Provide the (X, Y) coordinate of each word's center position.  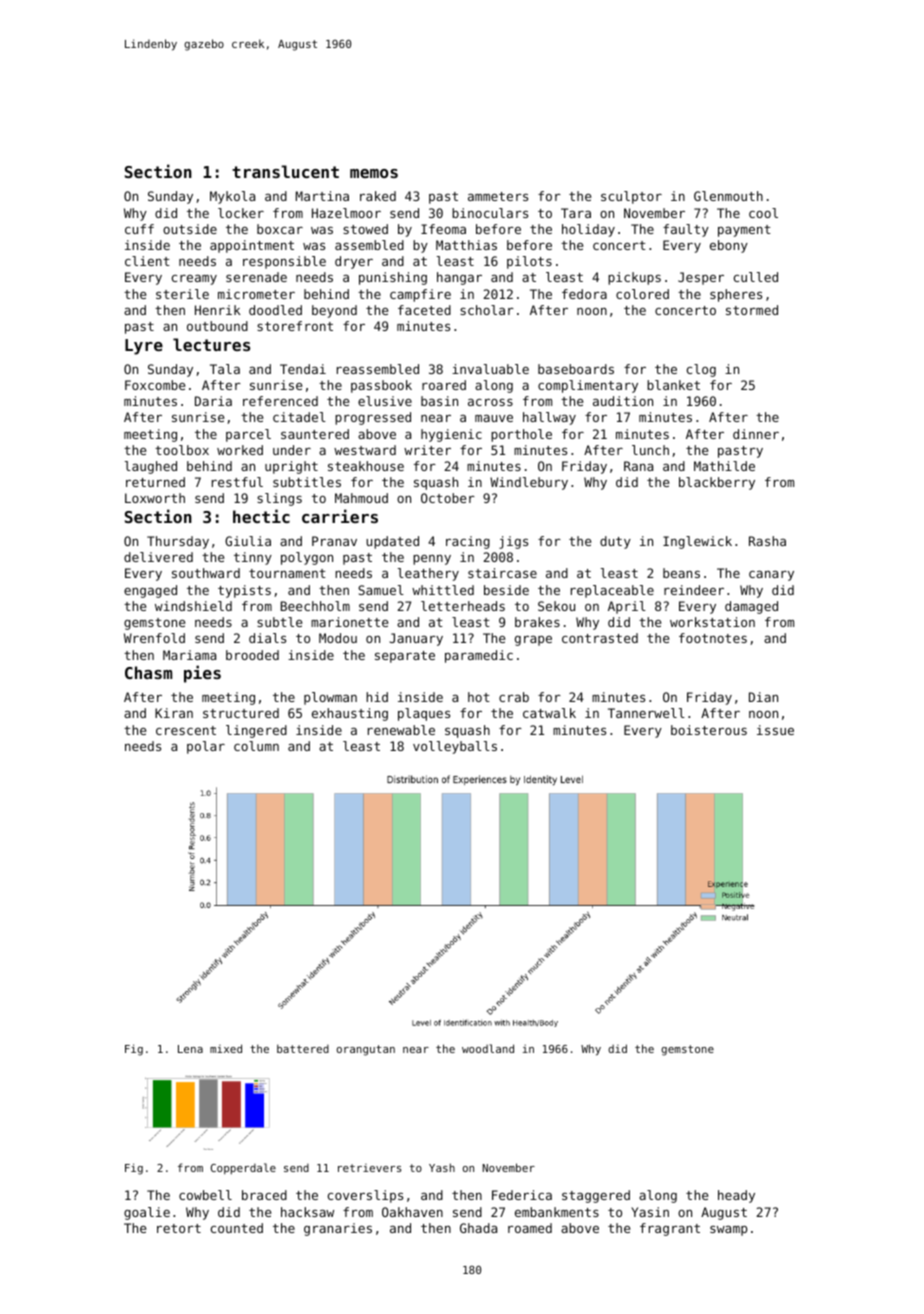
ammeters (498, 196)
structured (241, 713)
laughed (151, 467)
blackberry (717, 483)
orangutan (366, 1050)
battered (303, 1048)
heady (736, 1196)
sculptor (631, 197)
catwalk (549, 713)
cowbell (205, 1195)
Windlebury (529, 483)
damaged (751, 607)
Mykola (232, 197)
